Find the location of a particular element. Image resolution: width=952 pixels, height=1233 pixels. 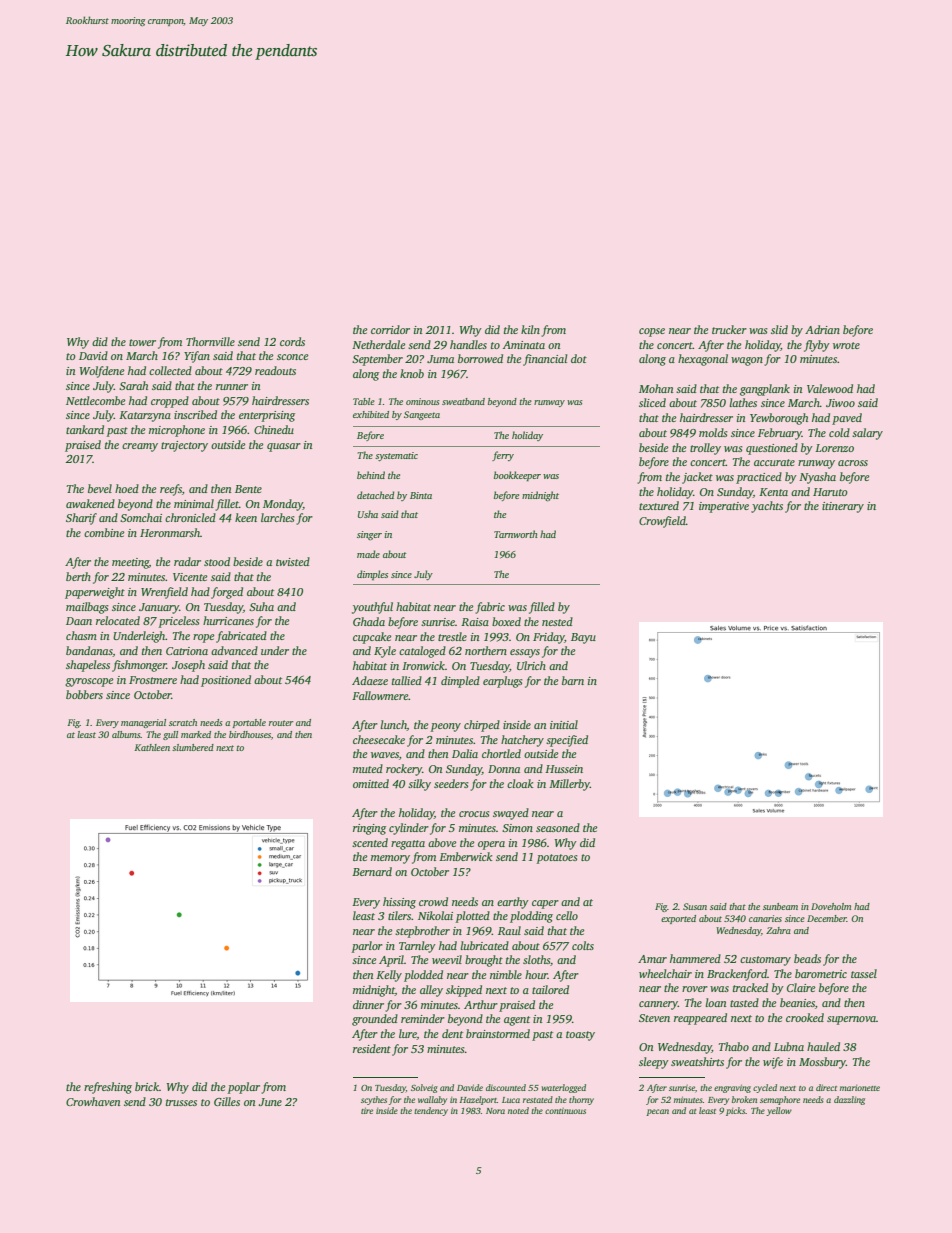

barometric is located at coordinates (821, 973).
